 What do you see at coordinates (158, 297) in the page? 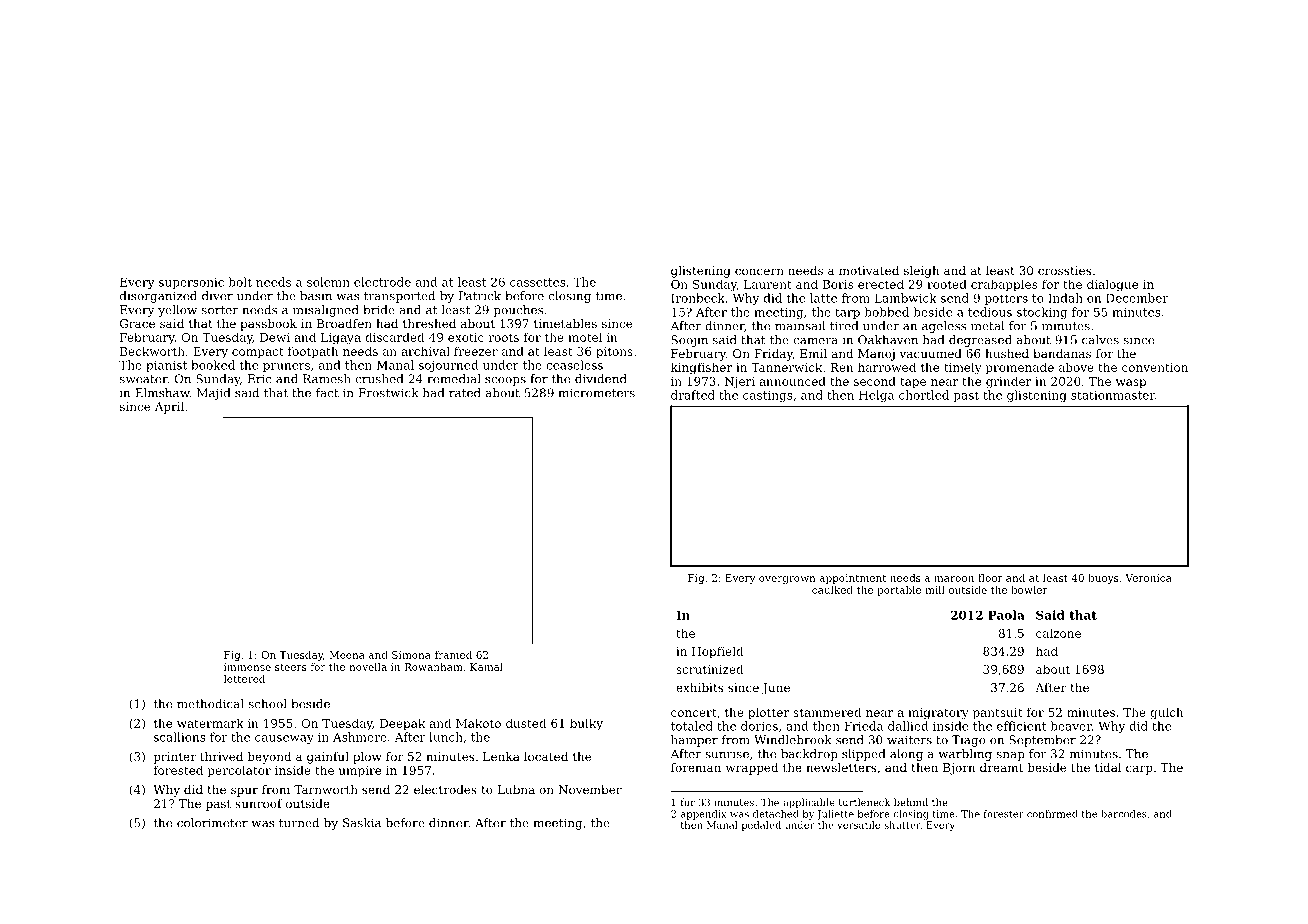
I see `disorganized` at bounding box center [158, 297].
